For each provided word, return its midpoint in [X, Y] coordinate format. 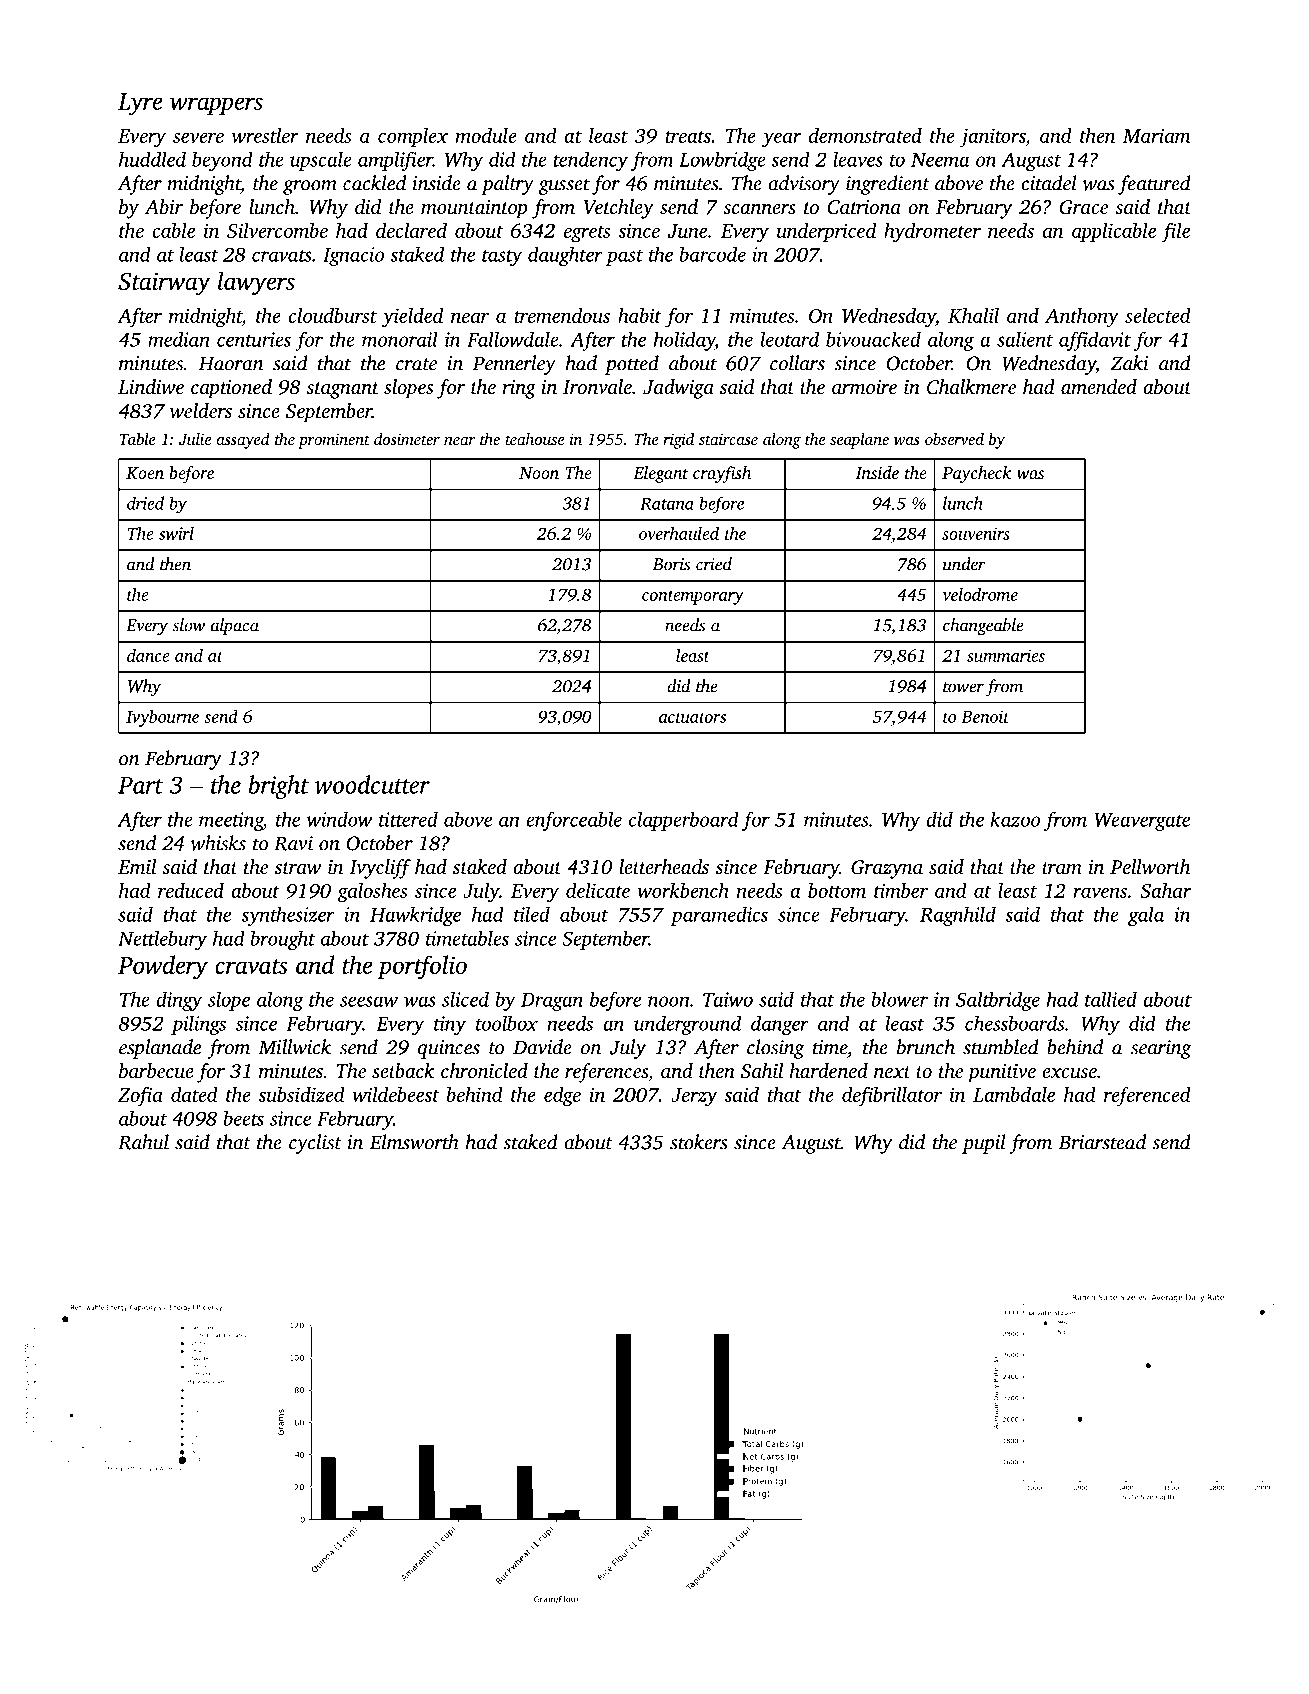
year [781, 140]
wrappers [216, 106]
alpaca [235, 626]
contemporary [693, 597]
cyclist [315, 1144]
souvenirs [976, 533]
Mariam [1156, 135]
